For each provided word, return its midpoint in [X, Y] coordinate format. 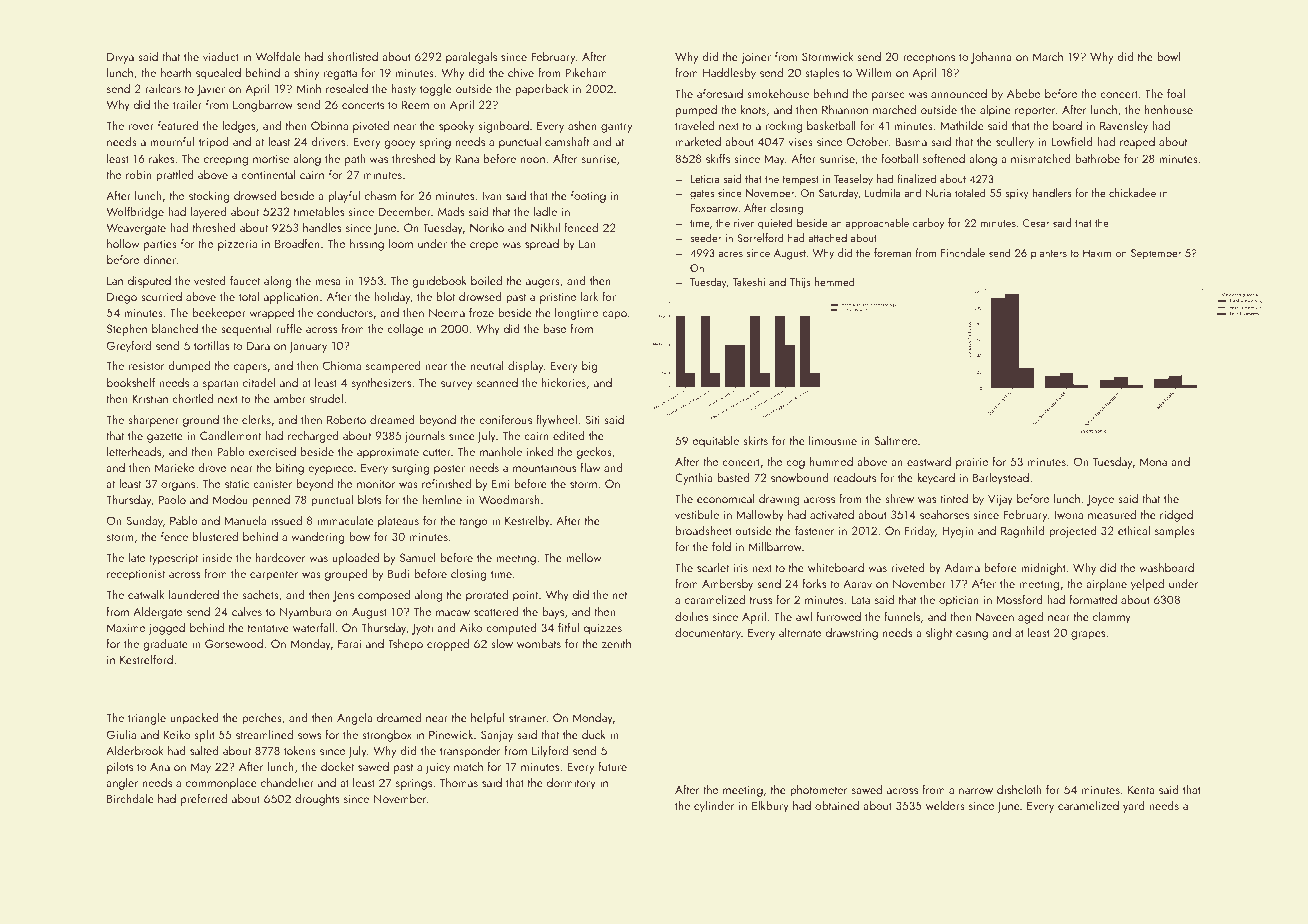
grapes [1088, 635]
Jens [343, 596]
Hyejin [957, 532]
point [525, 596]
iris [741, 567]
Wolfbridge [135, 212]
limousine [833, 440]
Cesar [1036, 223]
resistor [146, 365]
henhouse [1169, 109]
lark [589, 296]
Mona [1153, 462]
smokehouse [778, 93]
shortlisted [352, 56]
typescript [173, 559]
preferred [204, 799]
